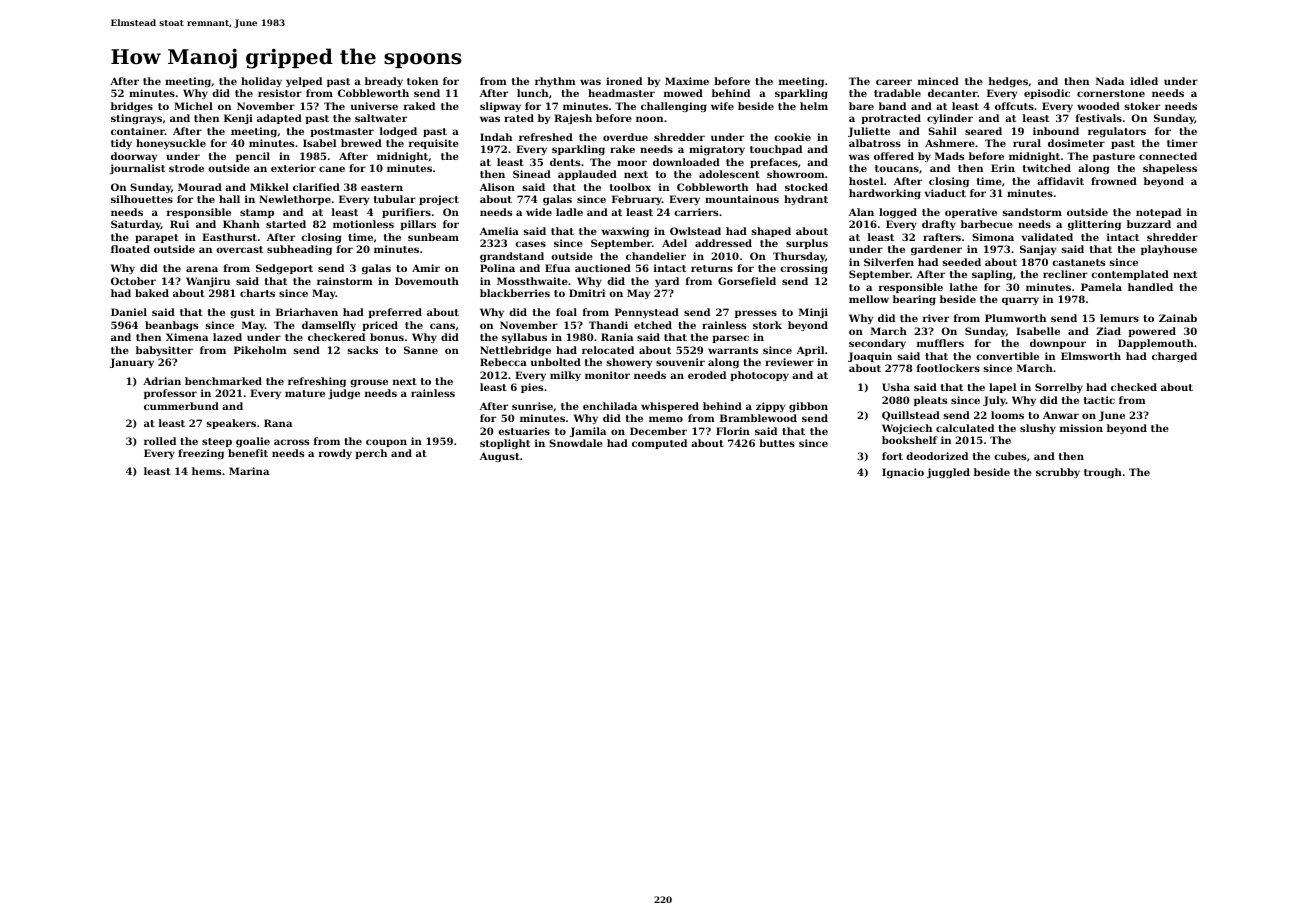 The image size is (1308, 924). I want to click on tradable, so click(897, 93).
